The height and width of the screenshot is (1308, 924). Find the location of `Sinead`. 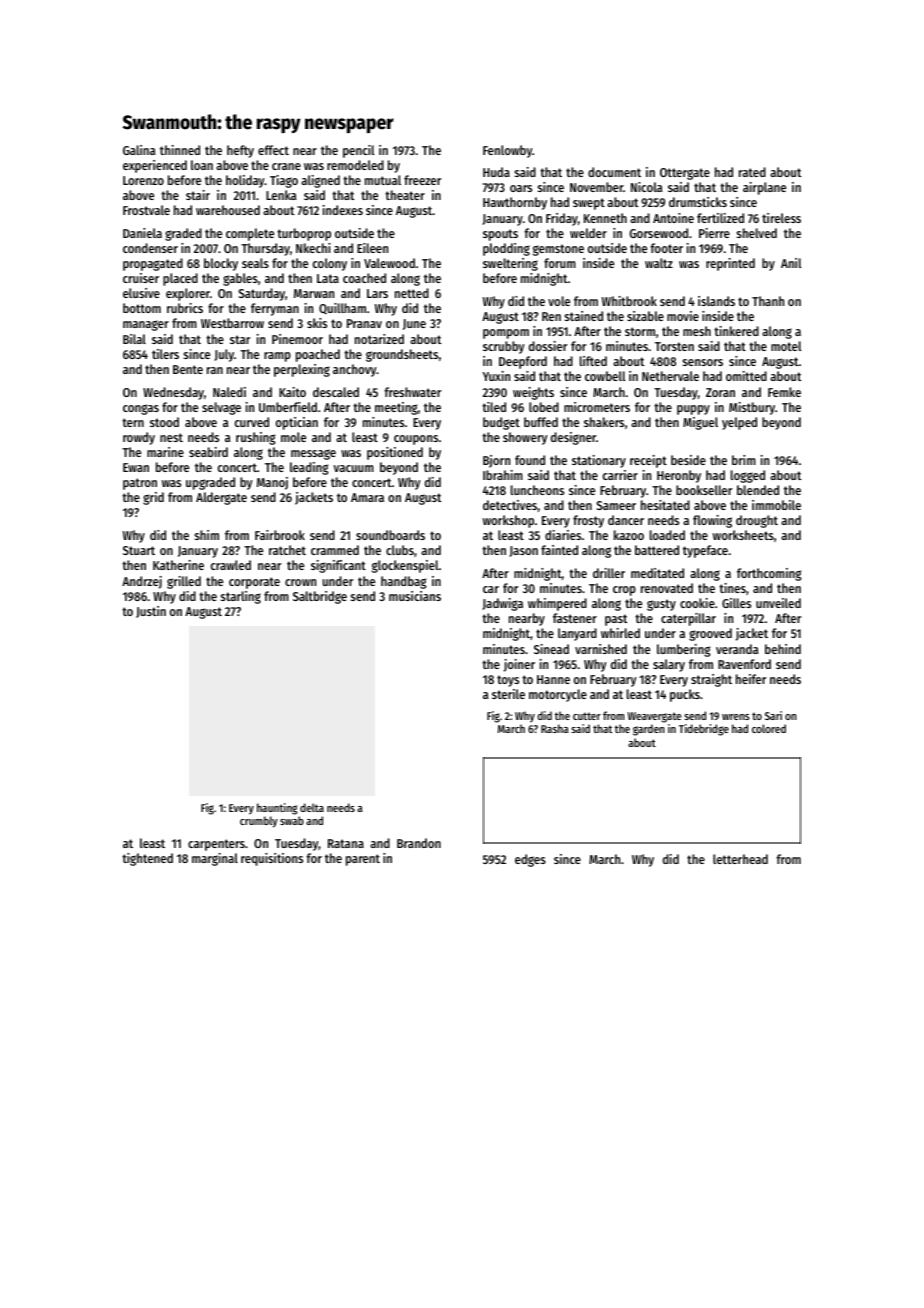

Sinead is located at coordinates (551, 649).
